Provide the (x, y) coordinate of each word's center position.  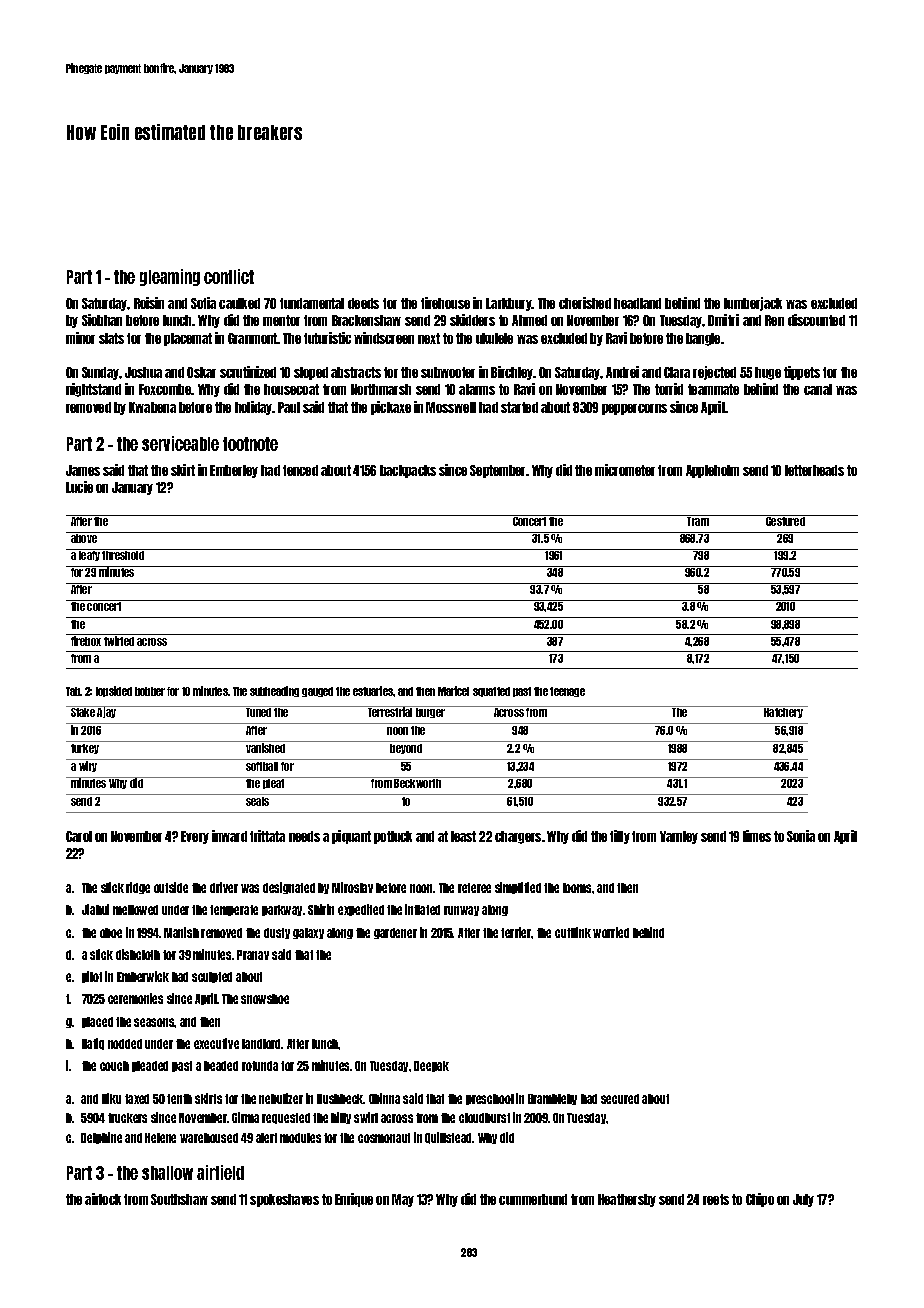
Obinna (384, 1098)
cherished (585, 303)
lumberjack (753, 304)
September (498, 471)
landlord (262, 1044)
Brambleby (552, 1099)
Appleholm (712, 471)
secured (620, 1099)
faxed (137, 1099)
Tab (73, 691)
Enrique (354, 1200)
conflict (229, 276)
